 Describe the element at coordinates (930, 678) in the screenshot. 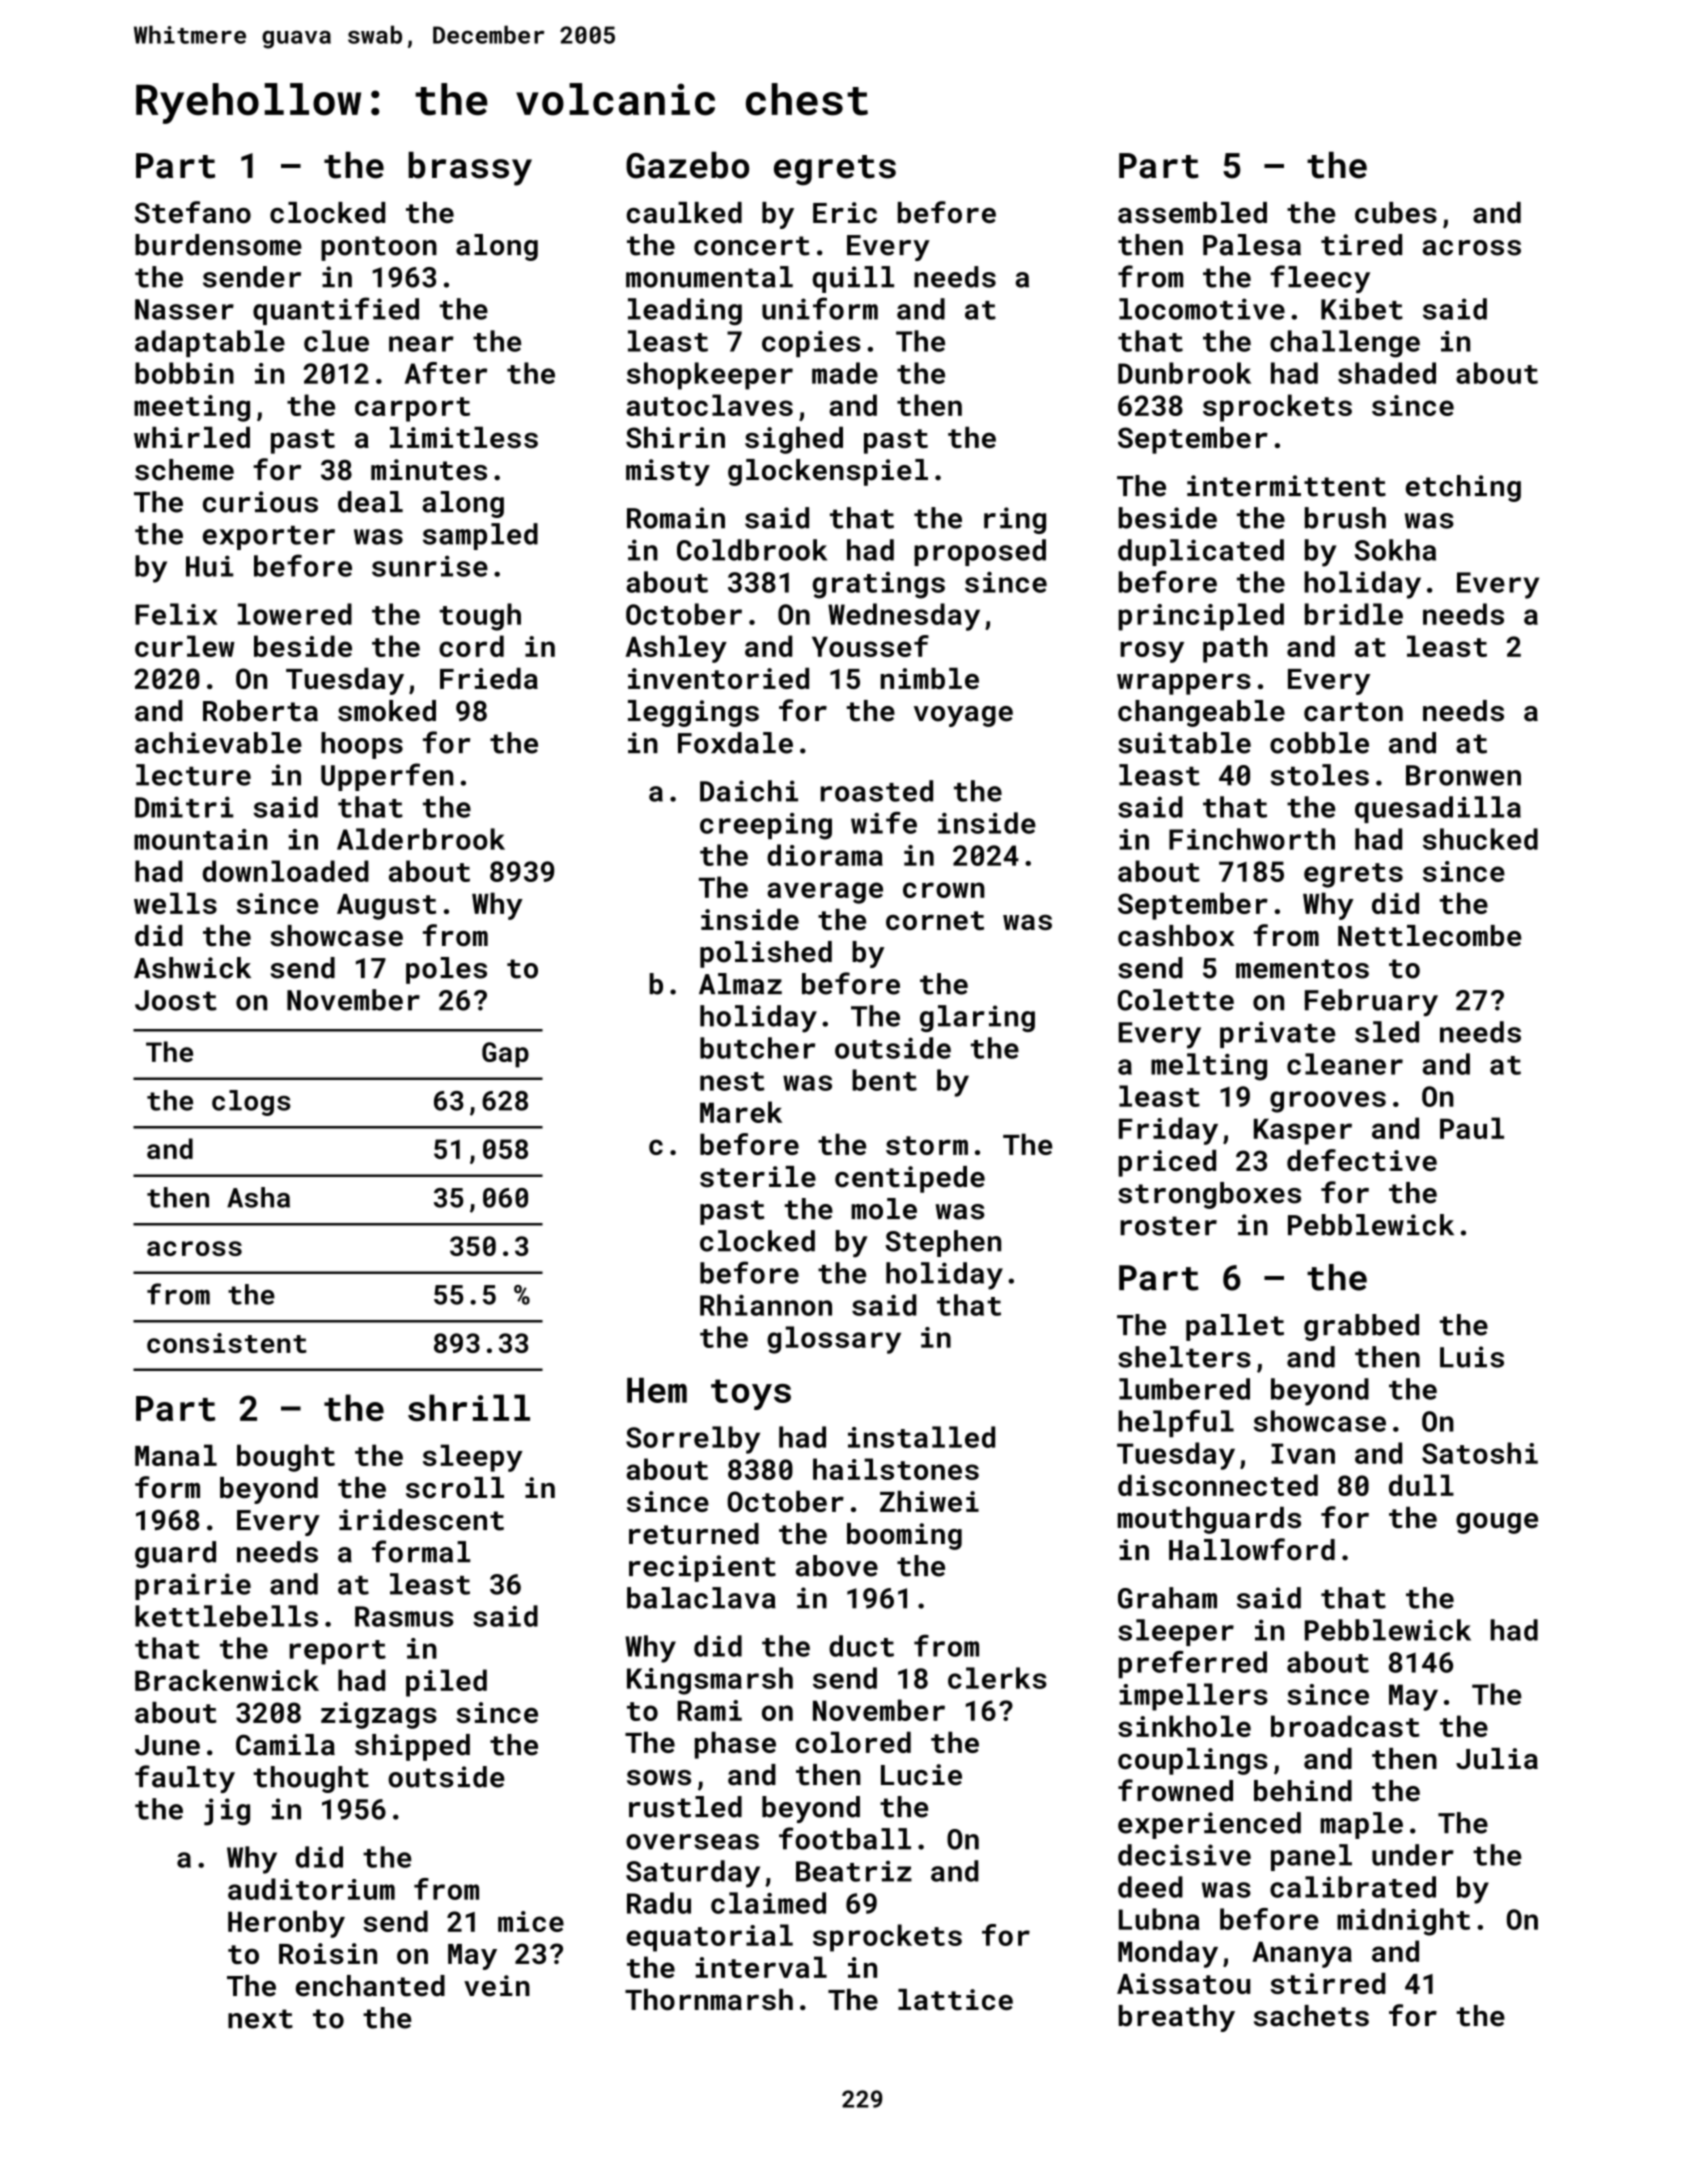

I see `nimble` at that location.
